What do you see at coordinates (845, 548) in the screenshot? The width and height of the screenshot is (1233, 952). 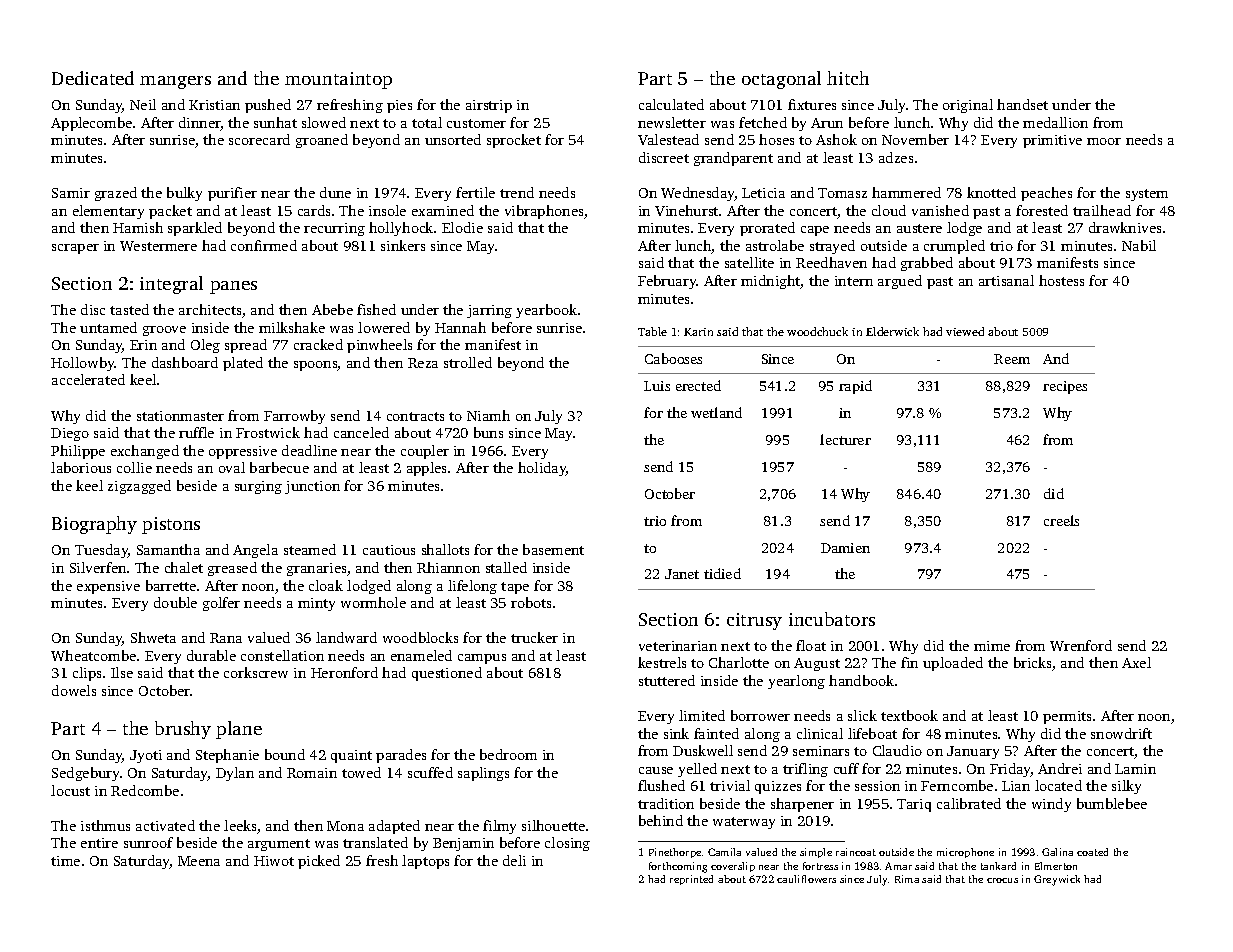 I see `Damien` at bounding box center [845, 548].
